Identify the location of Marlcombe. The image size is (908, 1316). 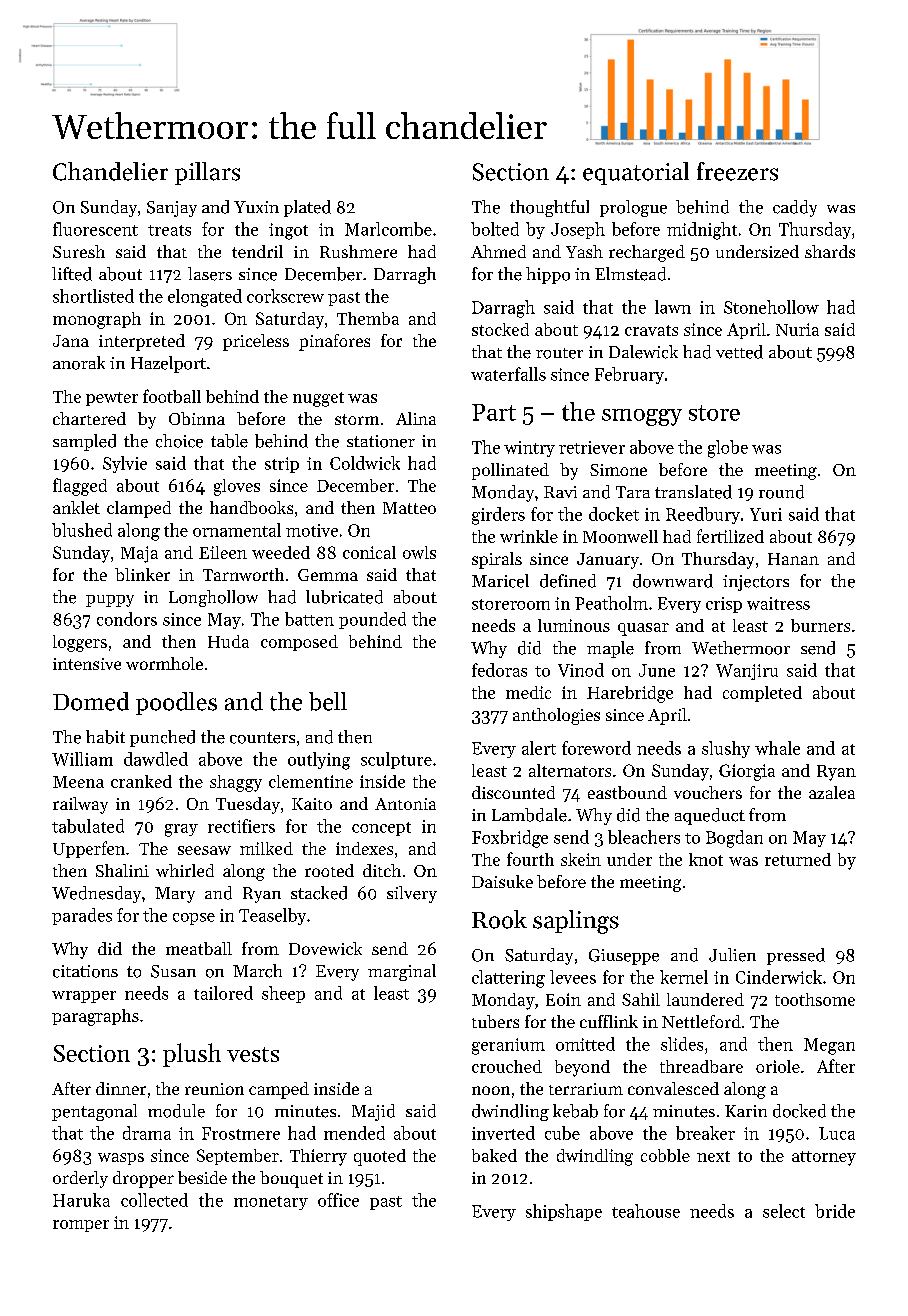
(388, 229).
